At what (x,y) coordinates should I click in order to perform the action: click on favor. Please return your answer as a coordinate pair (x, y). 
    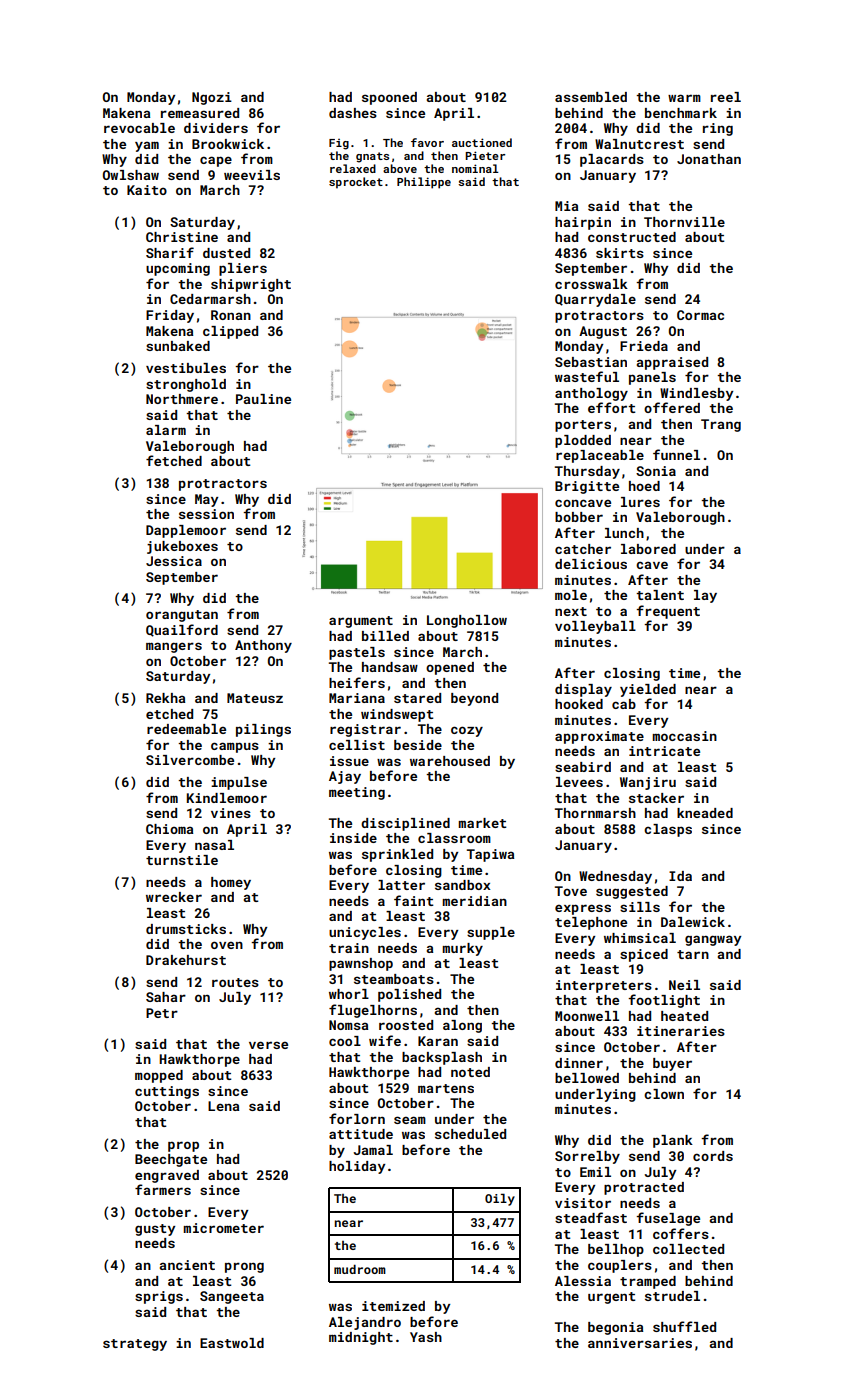
    Looking at the image, I should click on (427, 142).
